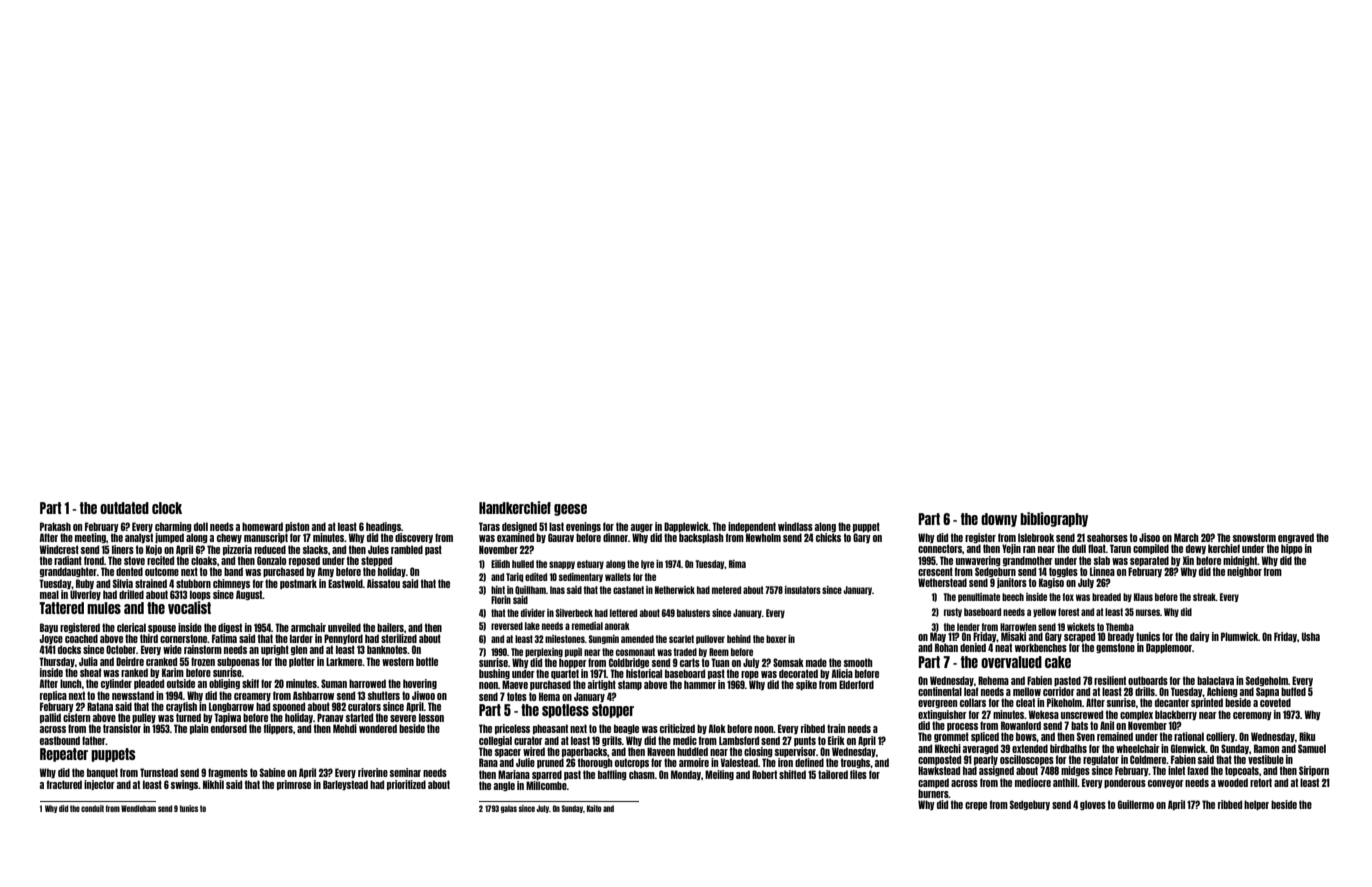 This image has height=887, width=1372. Describe the element at coordinates (976, 806) in the image. I see `crepe` at that location.
